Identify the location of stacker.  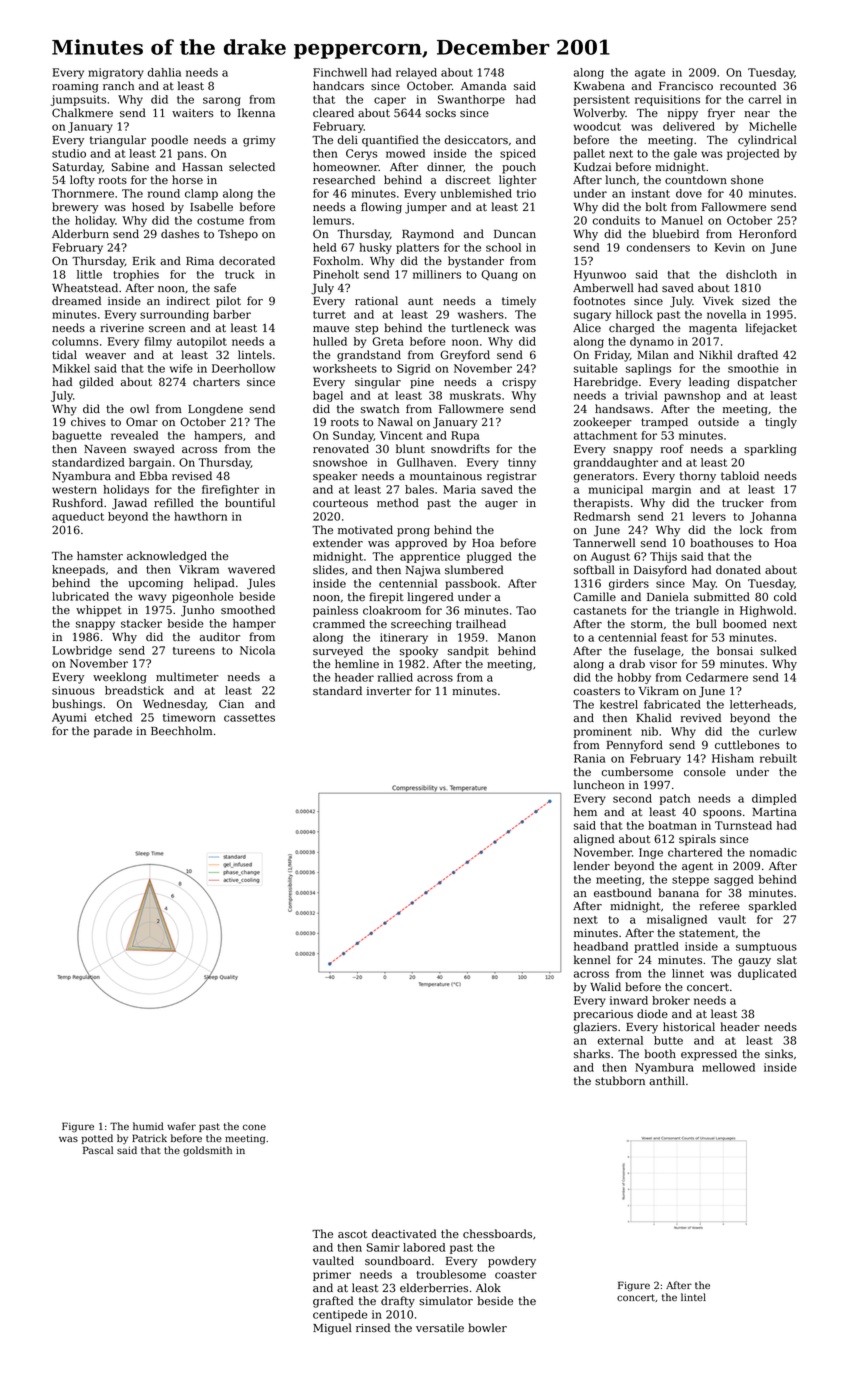
(141, 623).
